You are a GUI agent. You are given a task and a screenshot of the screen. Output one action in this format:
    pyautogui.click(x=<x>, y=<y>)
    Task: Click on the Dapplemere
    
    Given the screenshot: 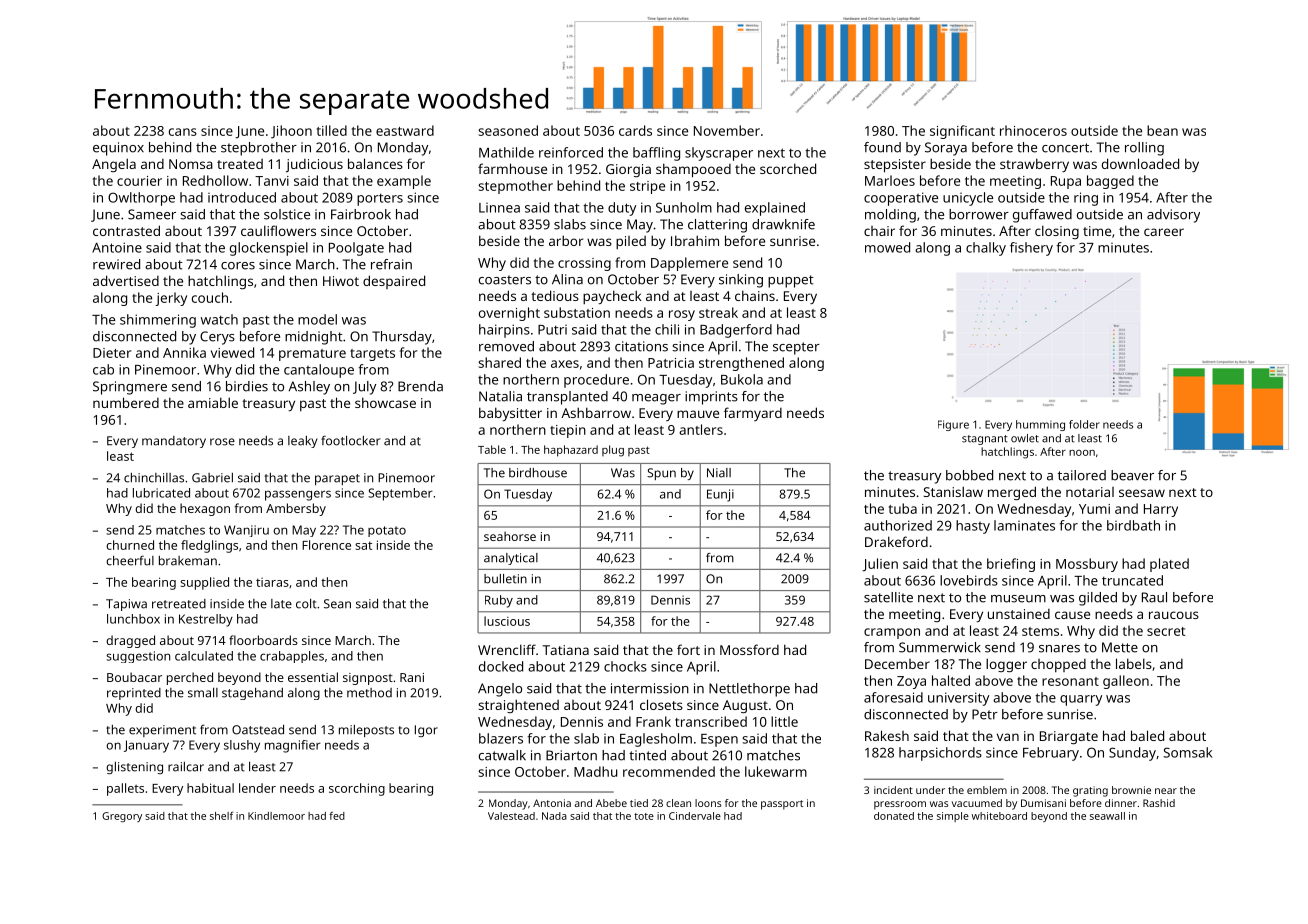 What is the action you would take?
    pyautogui.click(x=689, y=264)
